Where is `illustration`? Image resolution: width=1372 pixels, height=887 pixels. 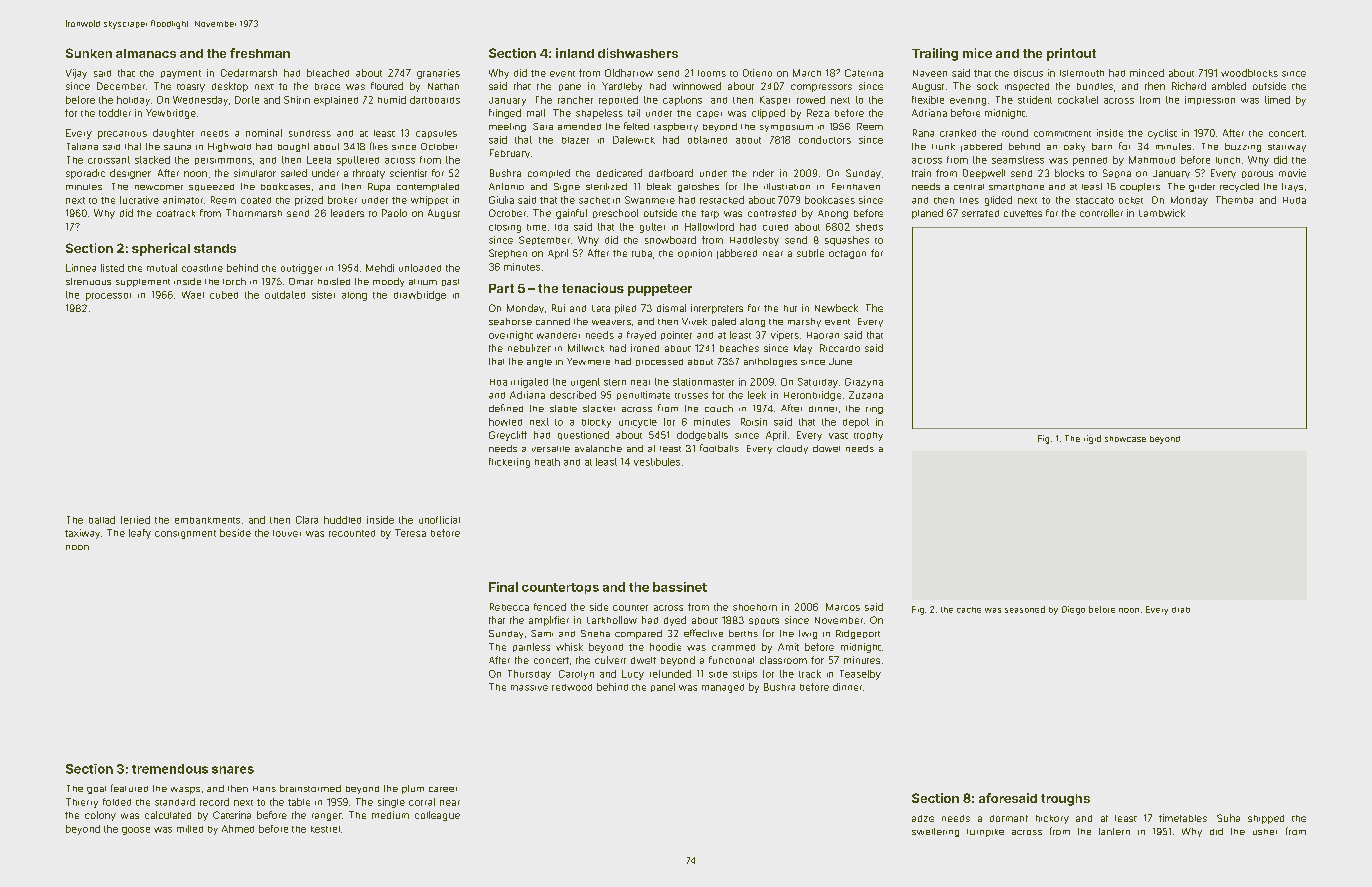 illustration is located at coordinates (787, 186).
